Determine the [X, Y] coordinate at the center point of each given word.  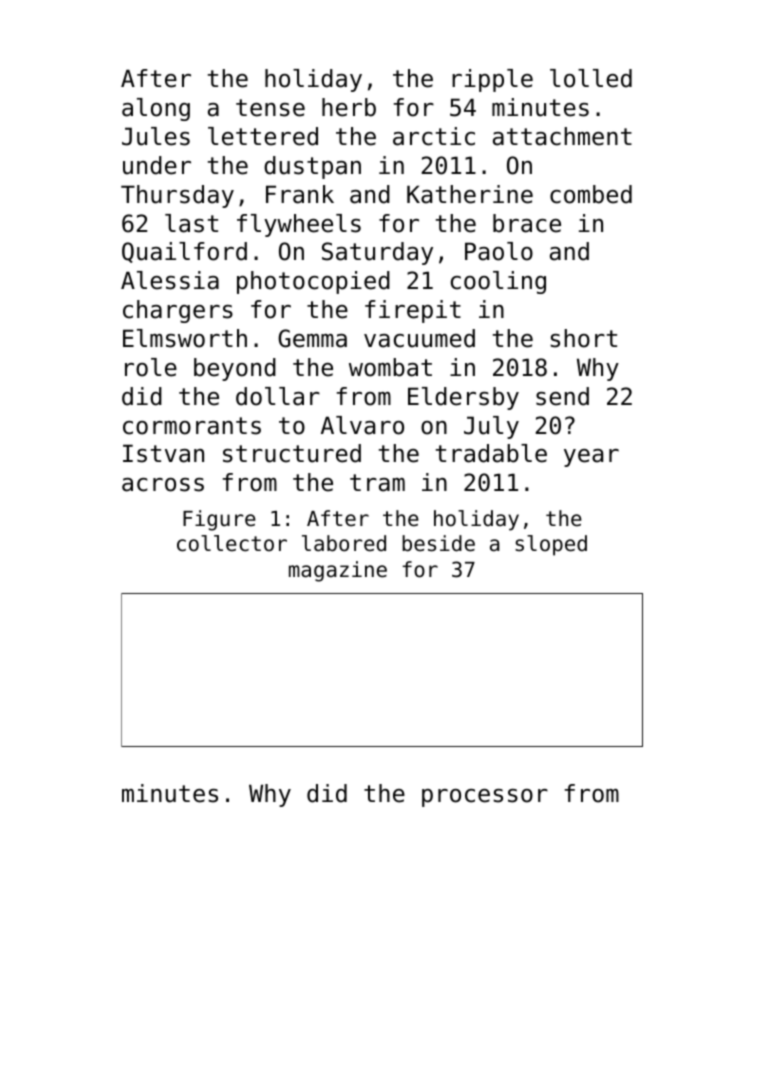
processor [485, 798]
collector [232, 543]
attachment [562, 136]
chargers [178, 311]
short [583, 338]
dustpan [312, 167]
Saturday [377, 253]
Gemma [312, 338]
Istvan [163, 453]
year [591, 458]
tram [377, 483]
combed [591, 194]
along [156, 109]
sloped [551, 545]
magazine [338, 571]
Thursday [177, 196]
